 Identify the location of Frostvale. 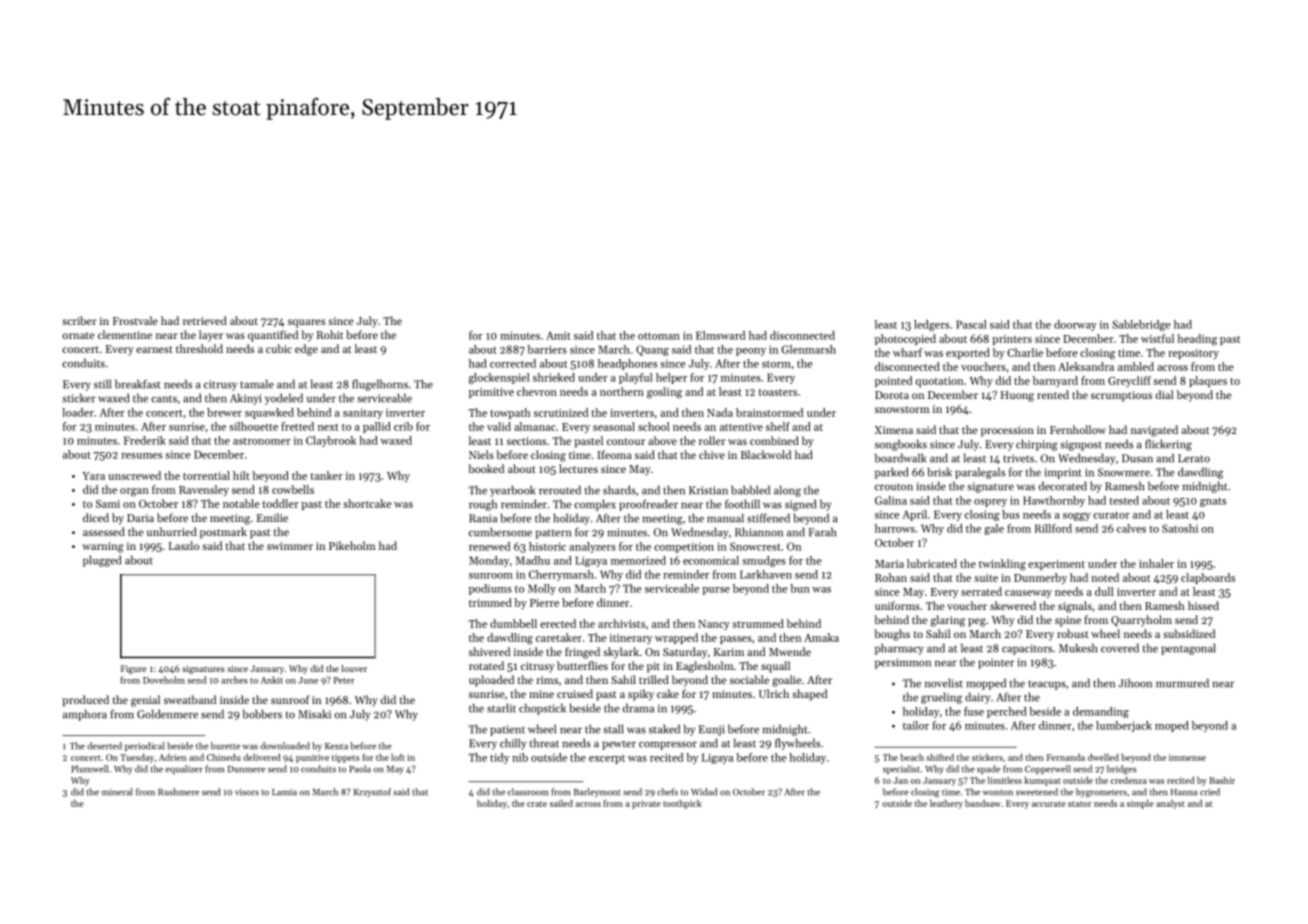
(135, 320).
